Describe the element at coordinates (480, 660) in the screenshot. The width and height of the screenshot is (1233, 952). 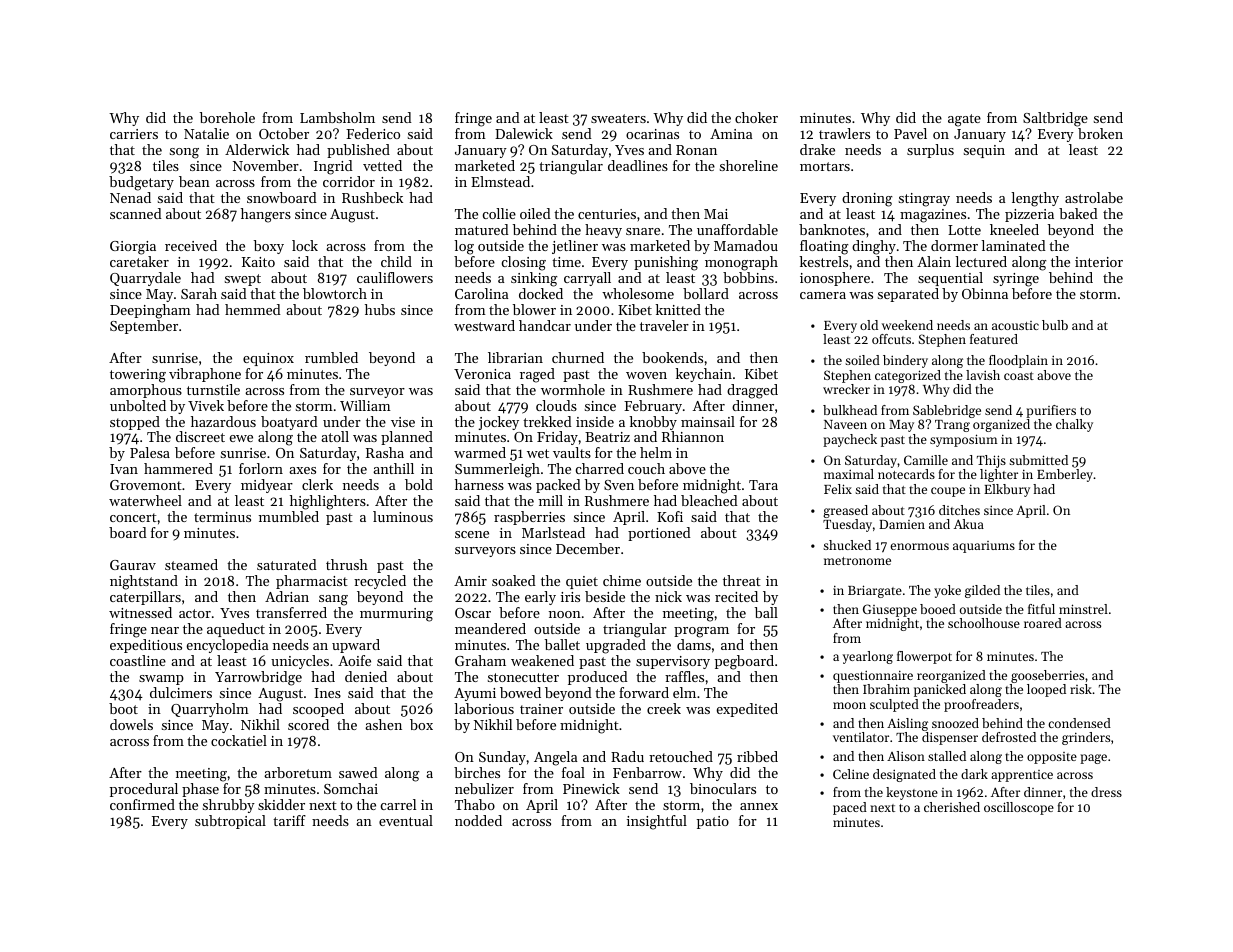
I see `Graham` at that location.
